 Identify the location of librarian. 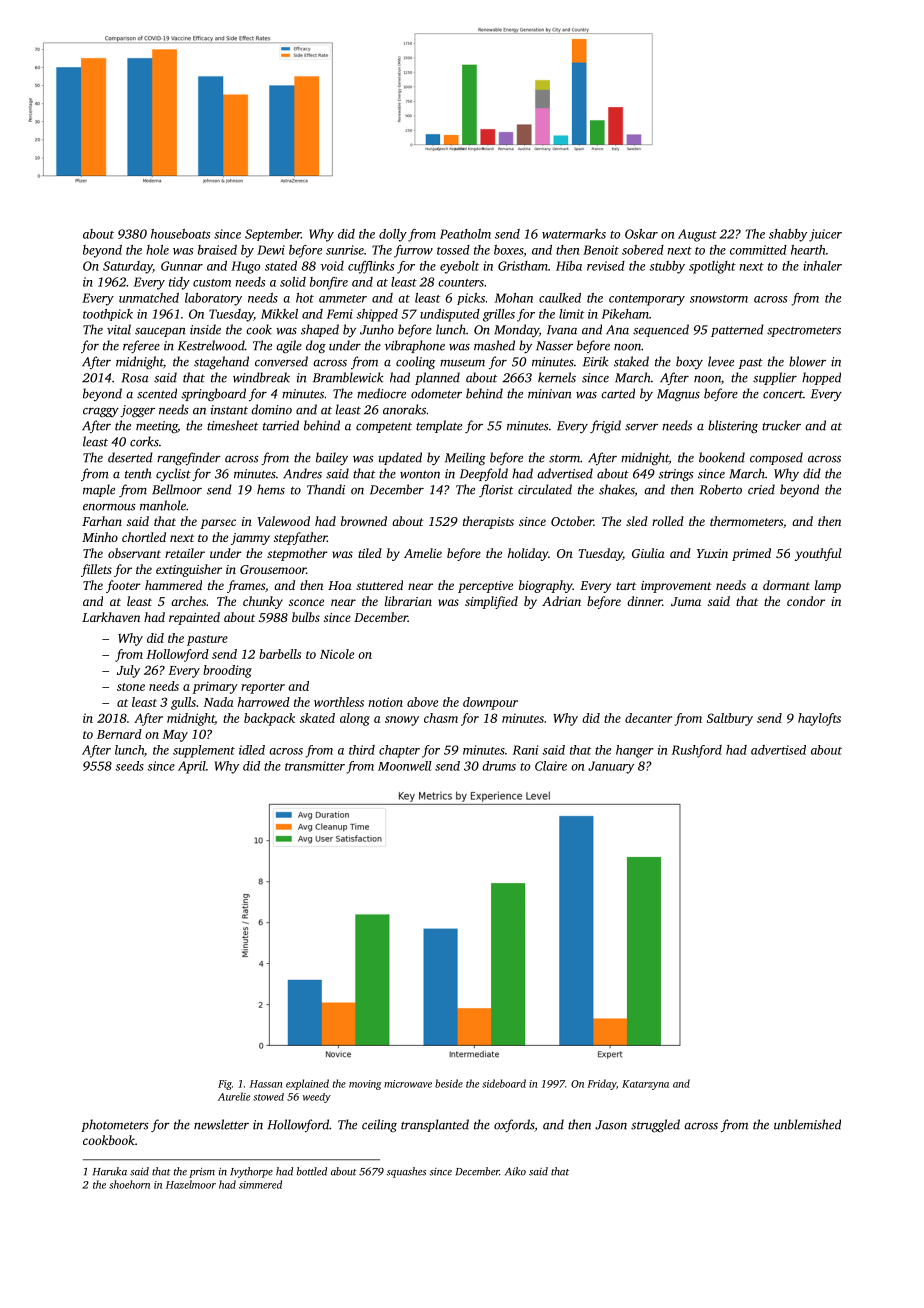
(408, 601).
